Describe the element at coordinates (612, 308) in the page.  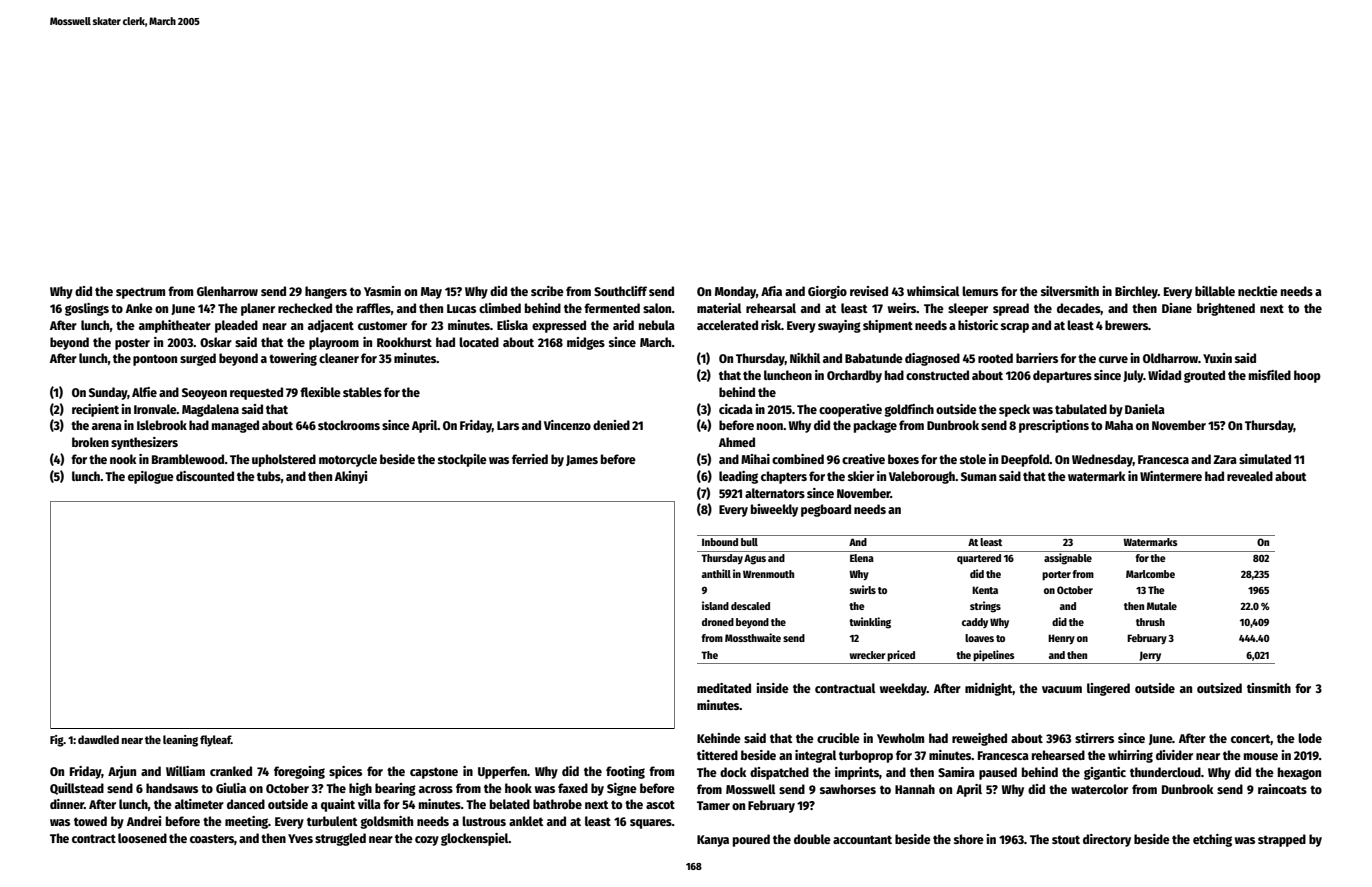
I see `fermented` at that location.
